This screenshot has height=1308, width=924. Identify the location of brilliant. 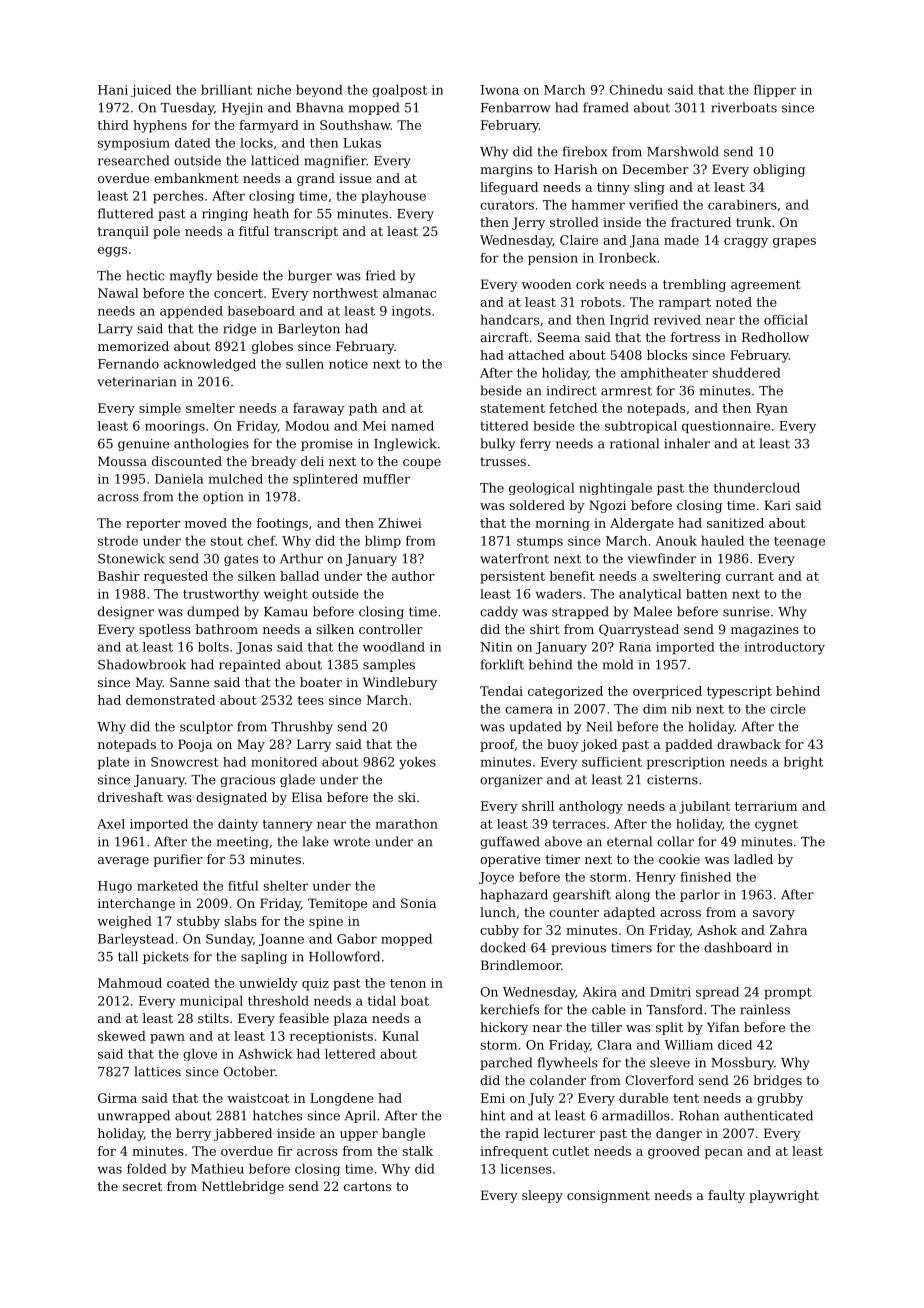
(226, 90).
